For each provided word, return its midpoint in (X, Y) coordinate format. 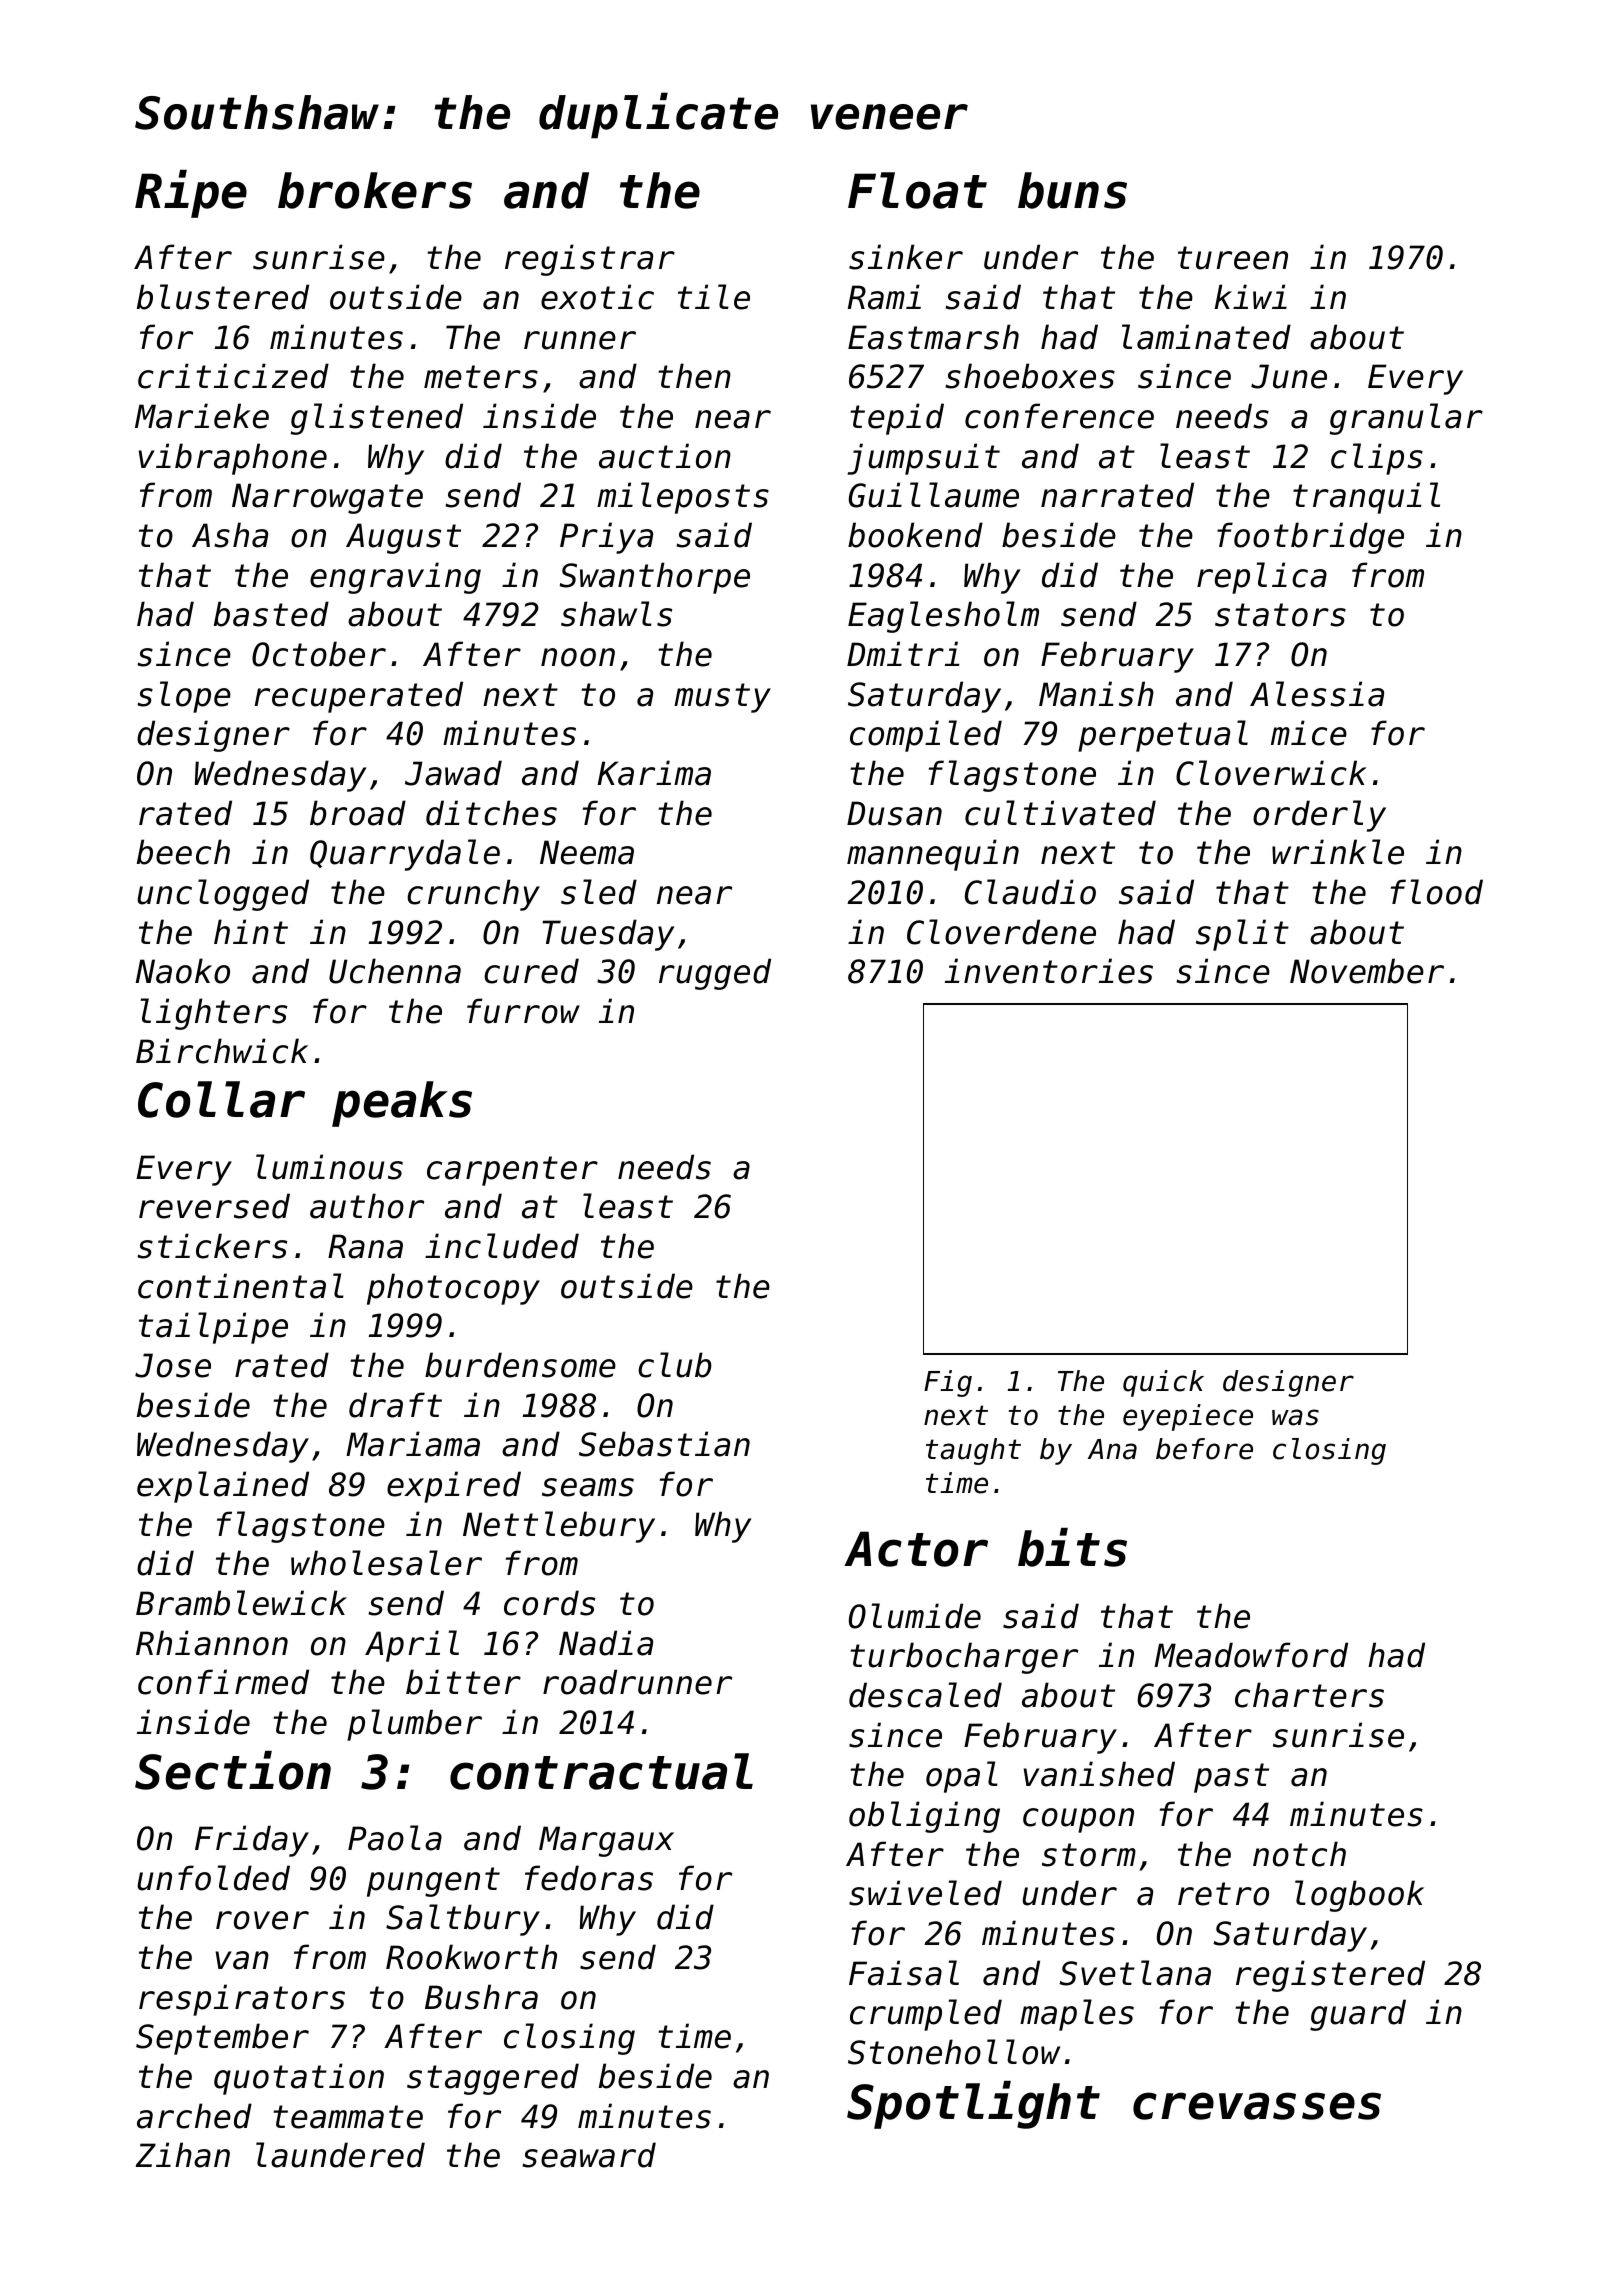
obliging (924, 1817)
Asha (230, 535)
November (1367, 971)
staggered (493, 2079)
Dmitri (903, 653)
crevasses (1257, 2106)
